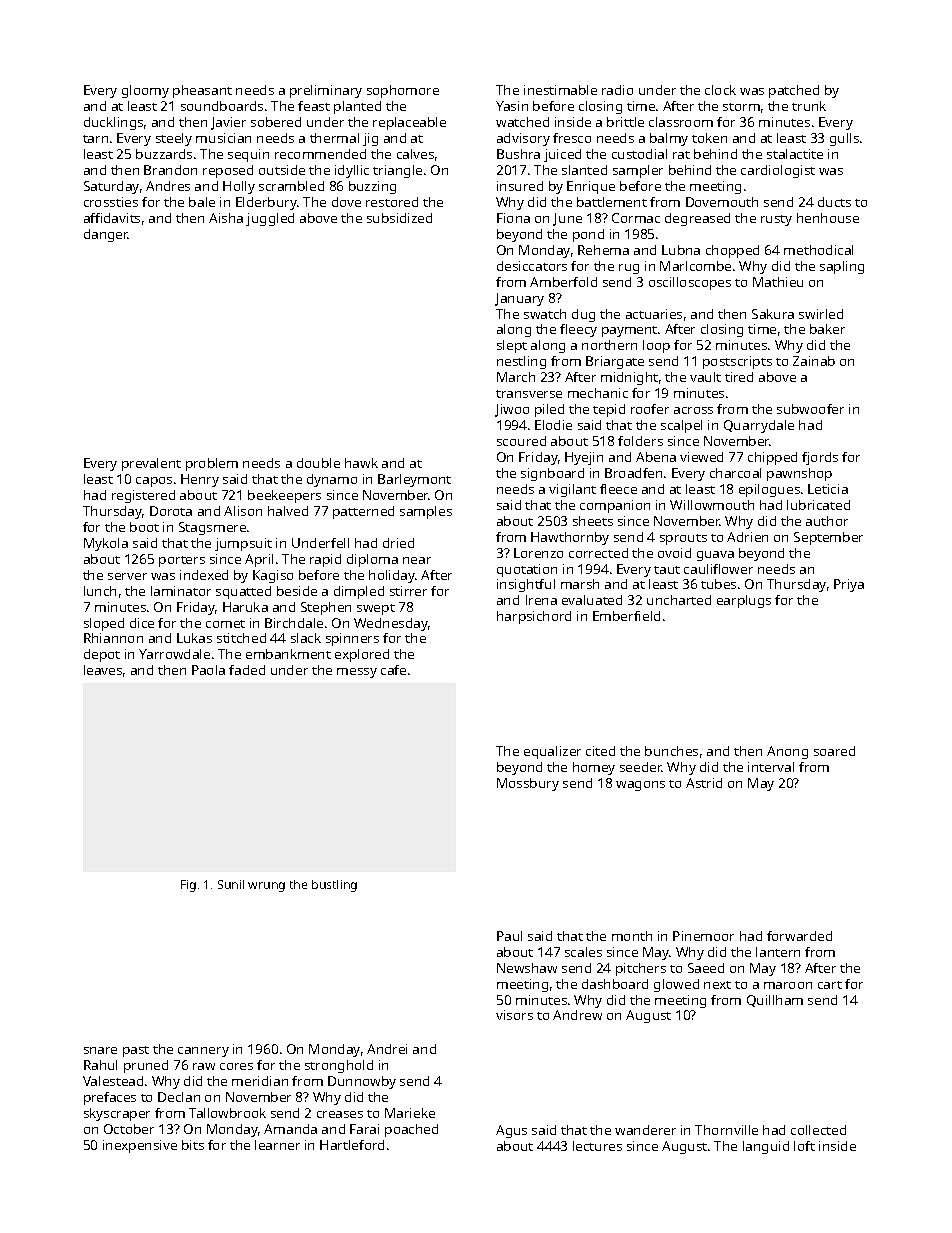 This page has height=1233, width=952. Describe the element at coordinates (326, 91) in the page. I see `preliminary` at that location.
